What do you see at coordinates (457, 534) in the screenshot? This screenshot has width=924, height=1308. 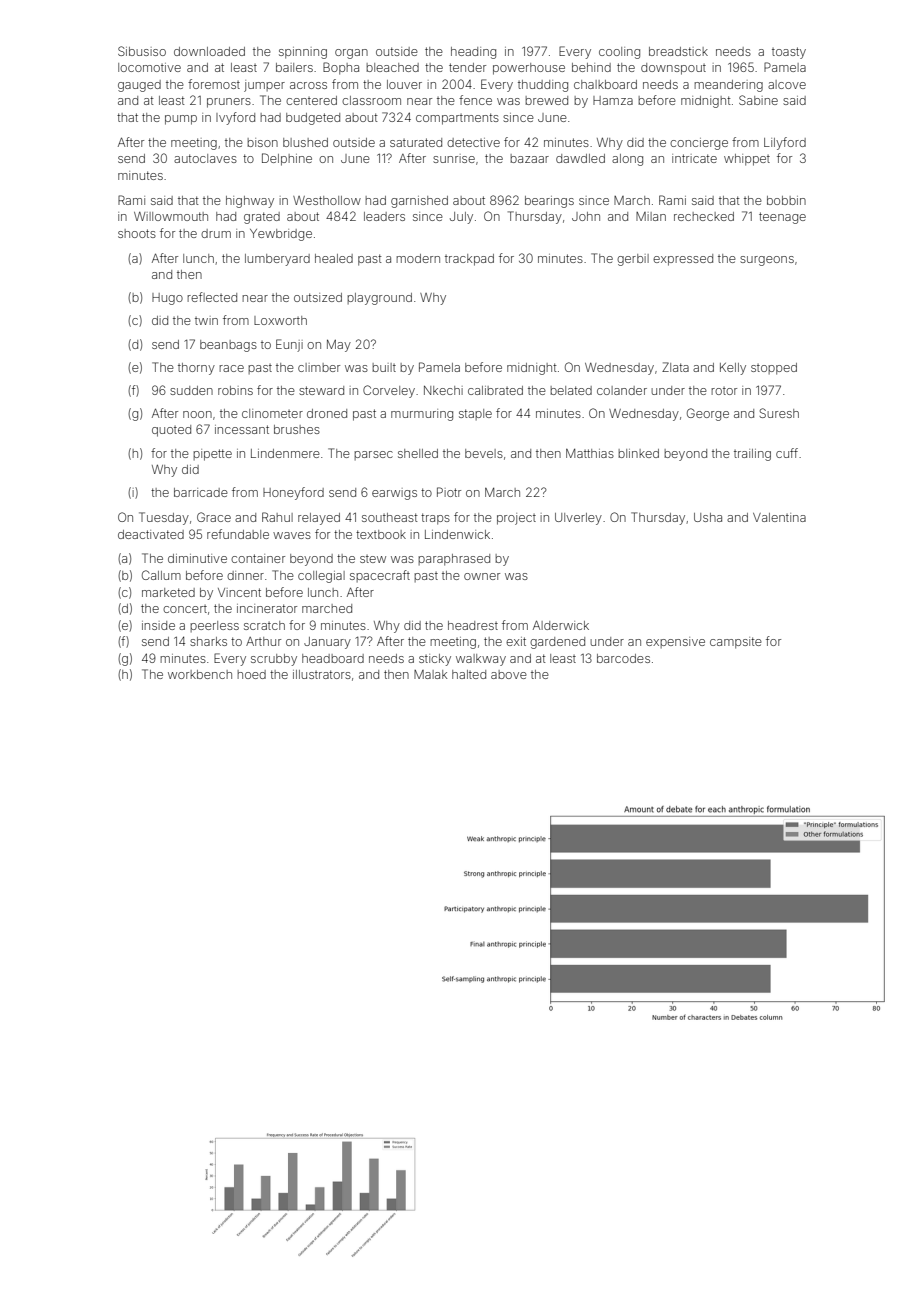 I see `Lindenwick` at bounding box center [457, 534].
